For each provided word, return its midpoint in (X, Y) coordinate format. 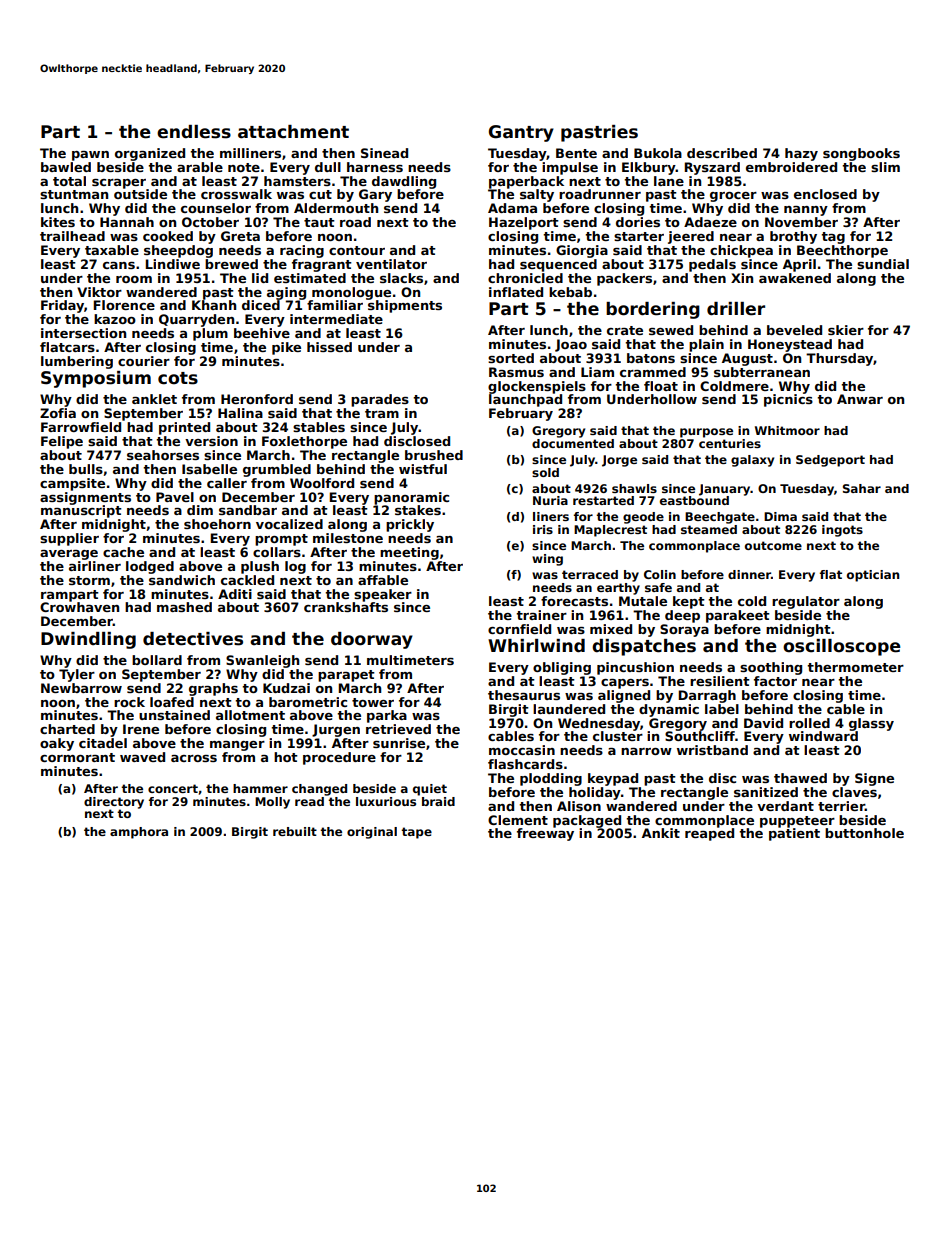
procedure (339, 758)
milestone (348, 538)
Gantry (521, 133)
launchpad (525, 400)
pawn (90, 156)
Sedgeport (830, 461)
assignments (85, 498)
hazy (801, 154)
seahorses (163, 455)
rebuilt (295, 831)
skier (846, 330)
